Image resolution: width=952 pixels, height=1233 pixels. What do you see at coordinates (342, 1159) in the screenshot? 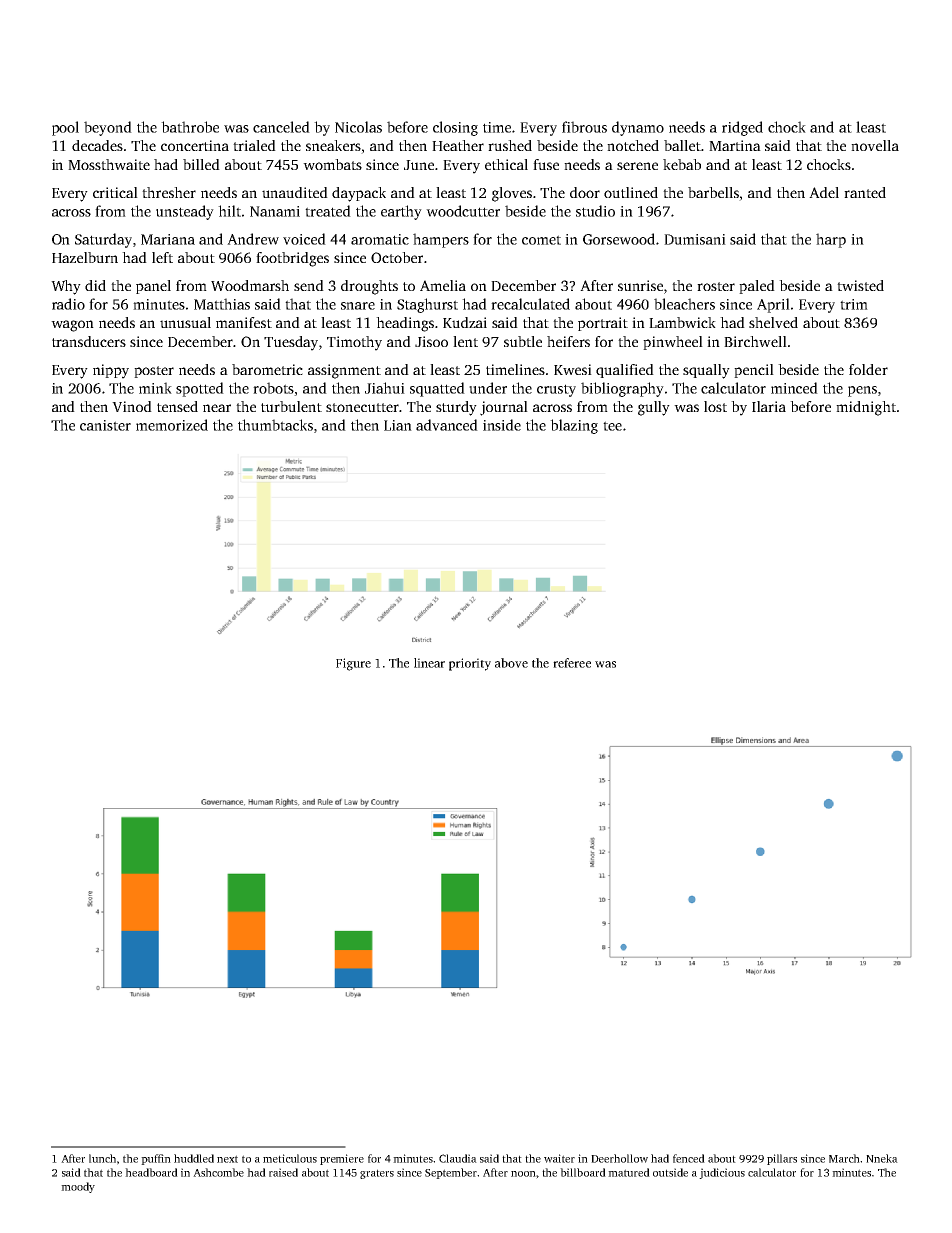
I see `premiere` at bounding box center [342, 1159].
